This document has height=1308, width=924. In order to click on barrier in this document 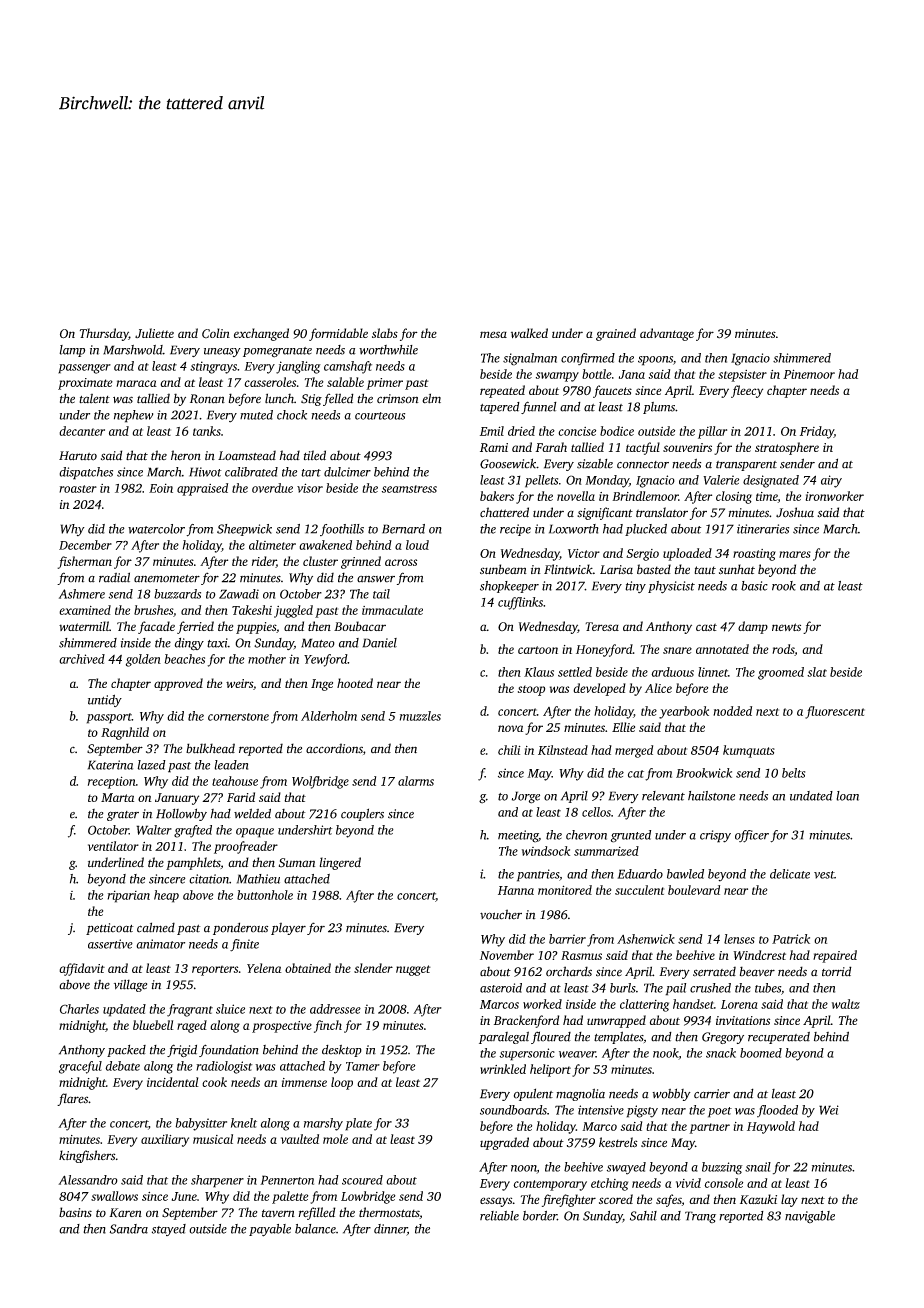, I will do `click(567, 939)`.
